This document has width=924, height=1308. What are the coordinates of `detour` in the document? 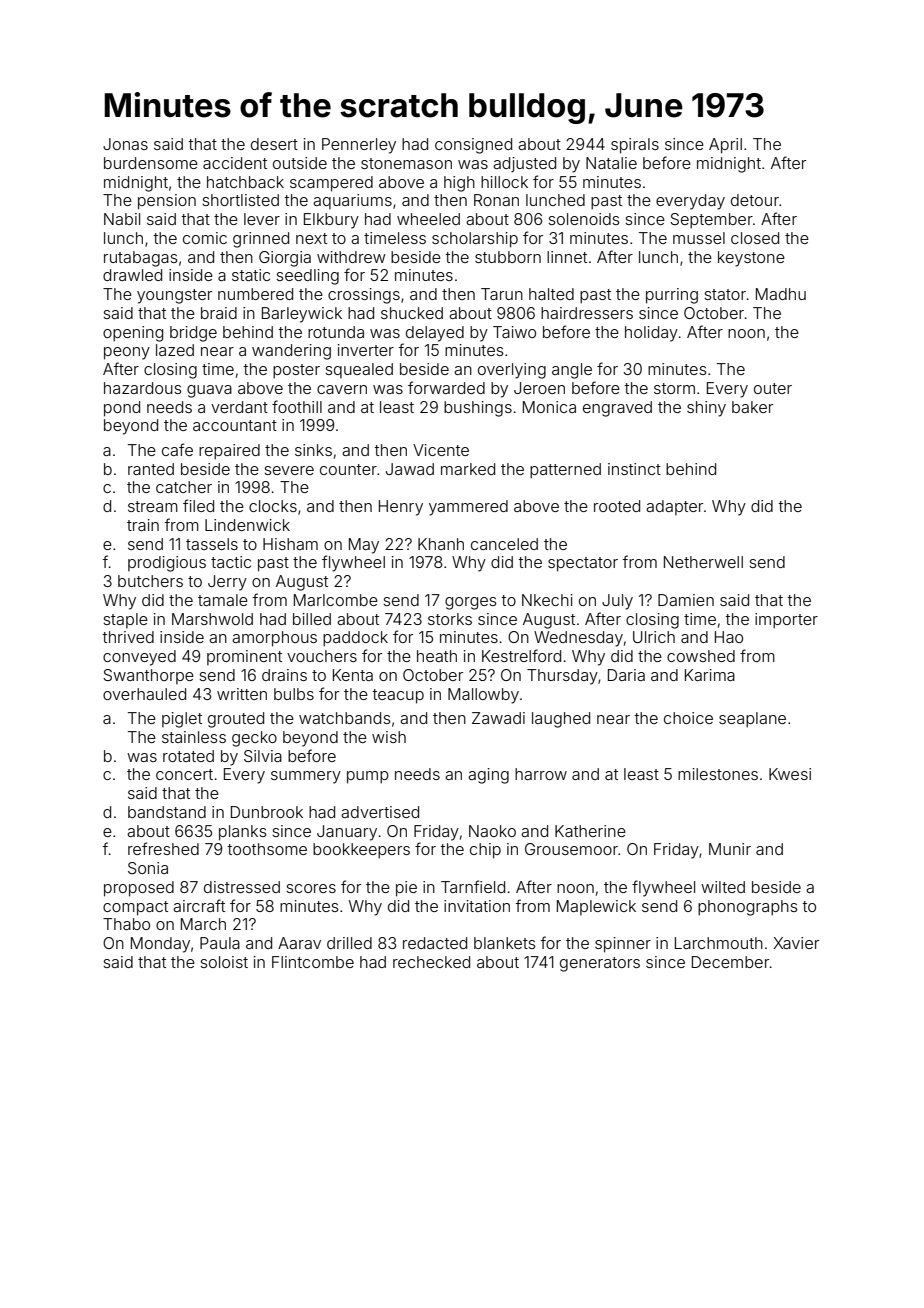 It's located at (755, 200).
